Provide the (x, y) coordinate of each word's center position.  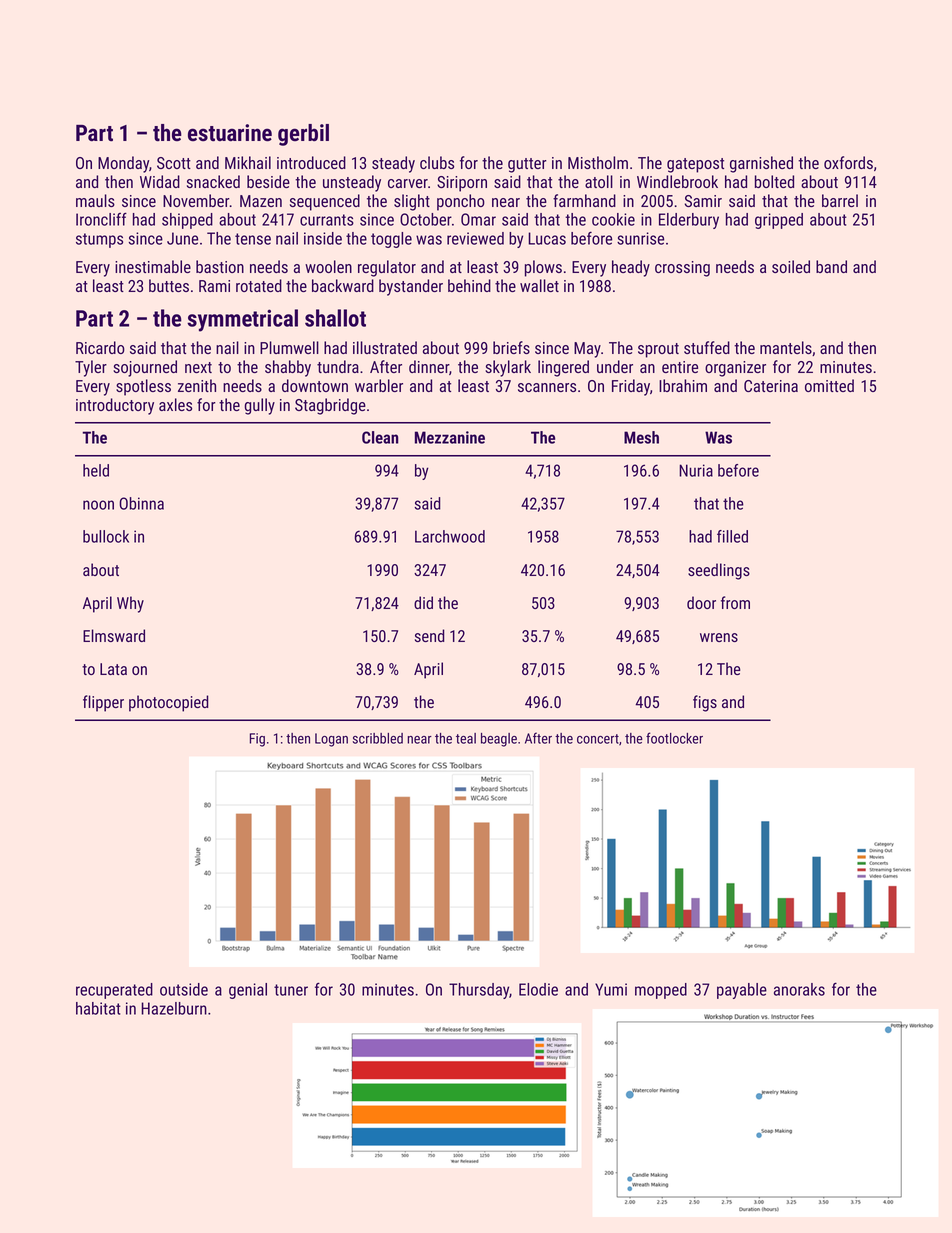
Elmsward (114, 635)
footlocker (674, 738)
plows (543, 268)
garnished (761, 164)
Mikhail (248, 162)
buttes (169, 285)
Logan (331, 740)
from (735, 602)
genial (248, 991)
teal (466, 738)
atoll (599, 181)
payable (742, 991)
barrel (840, 200)
